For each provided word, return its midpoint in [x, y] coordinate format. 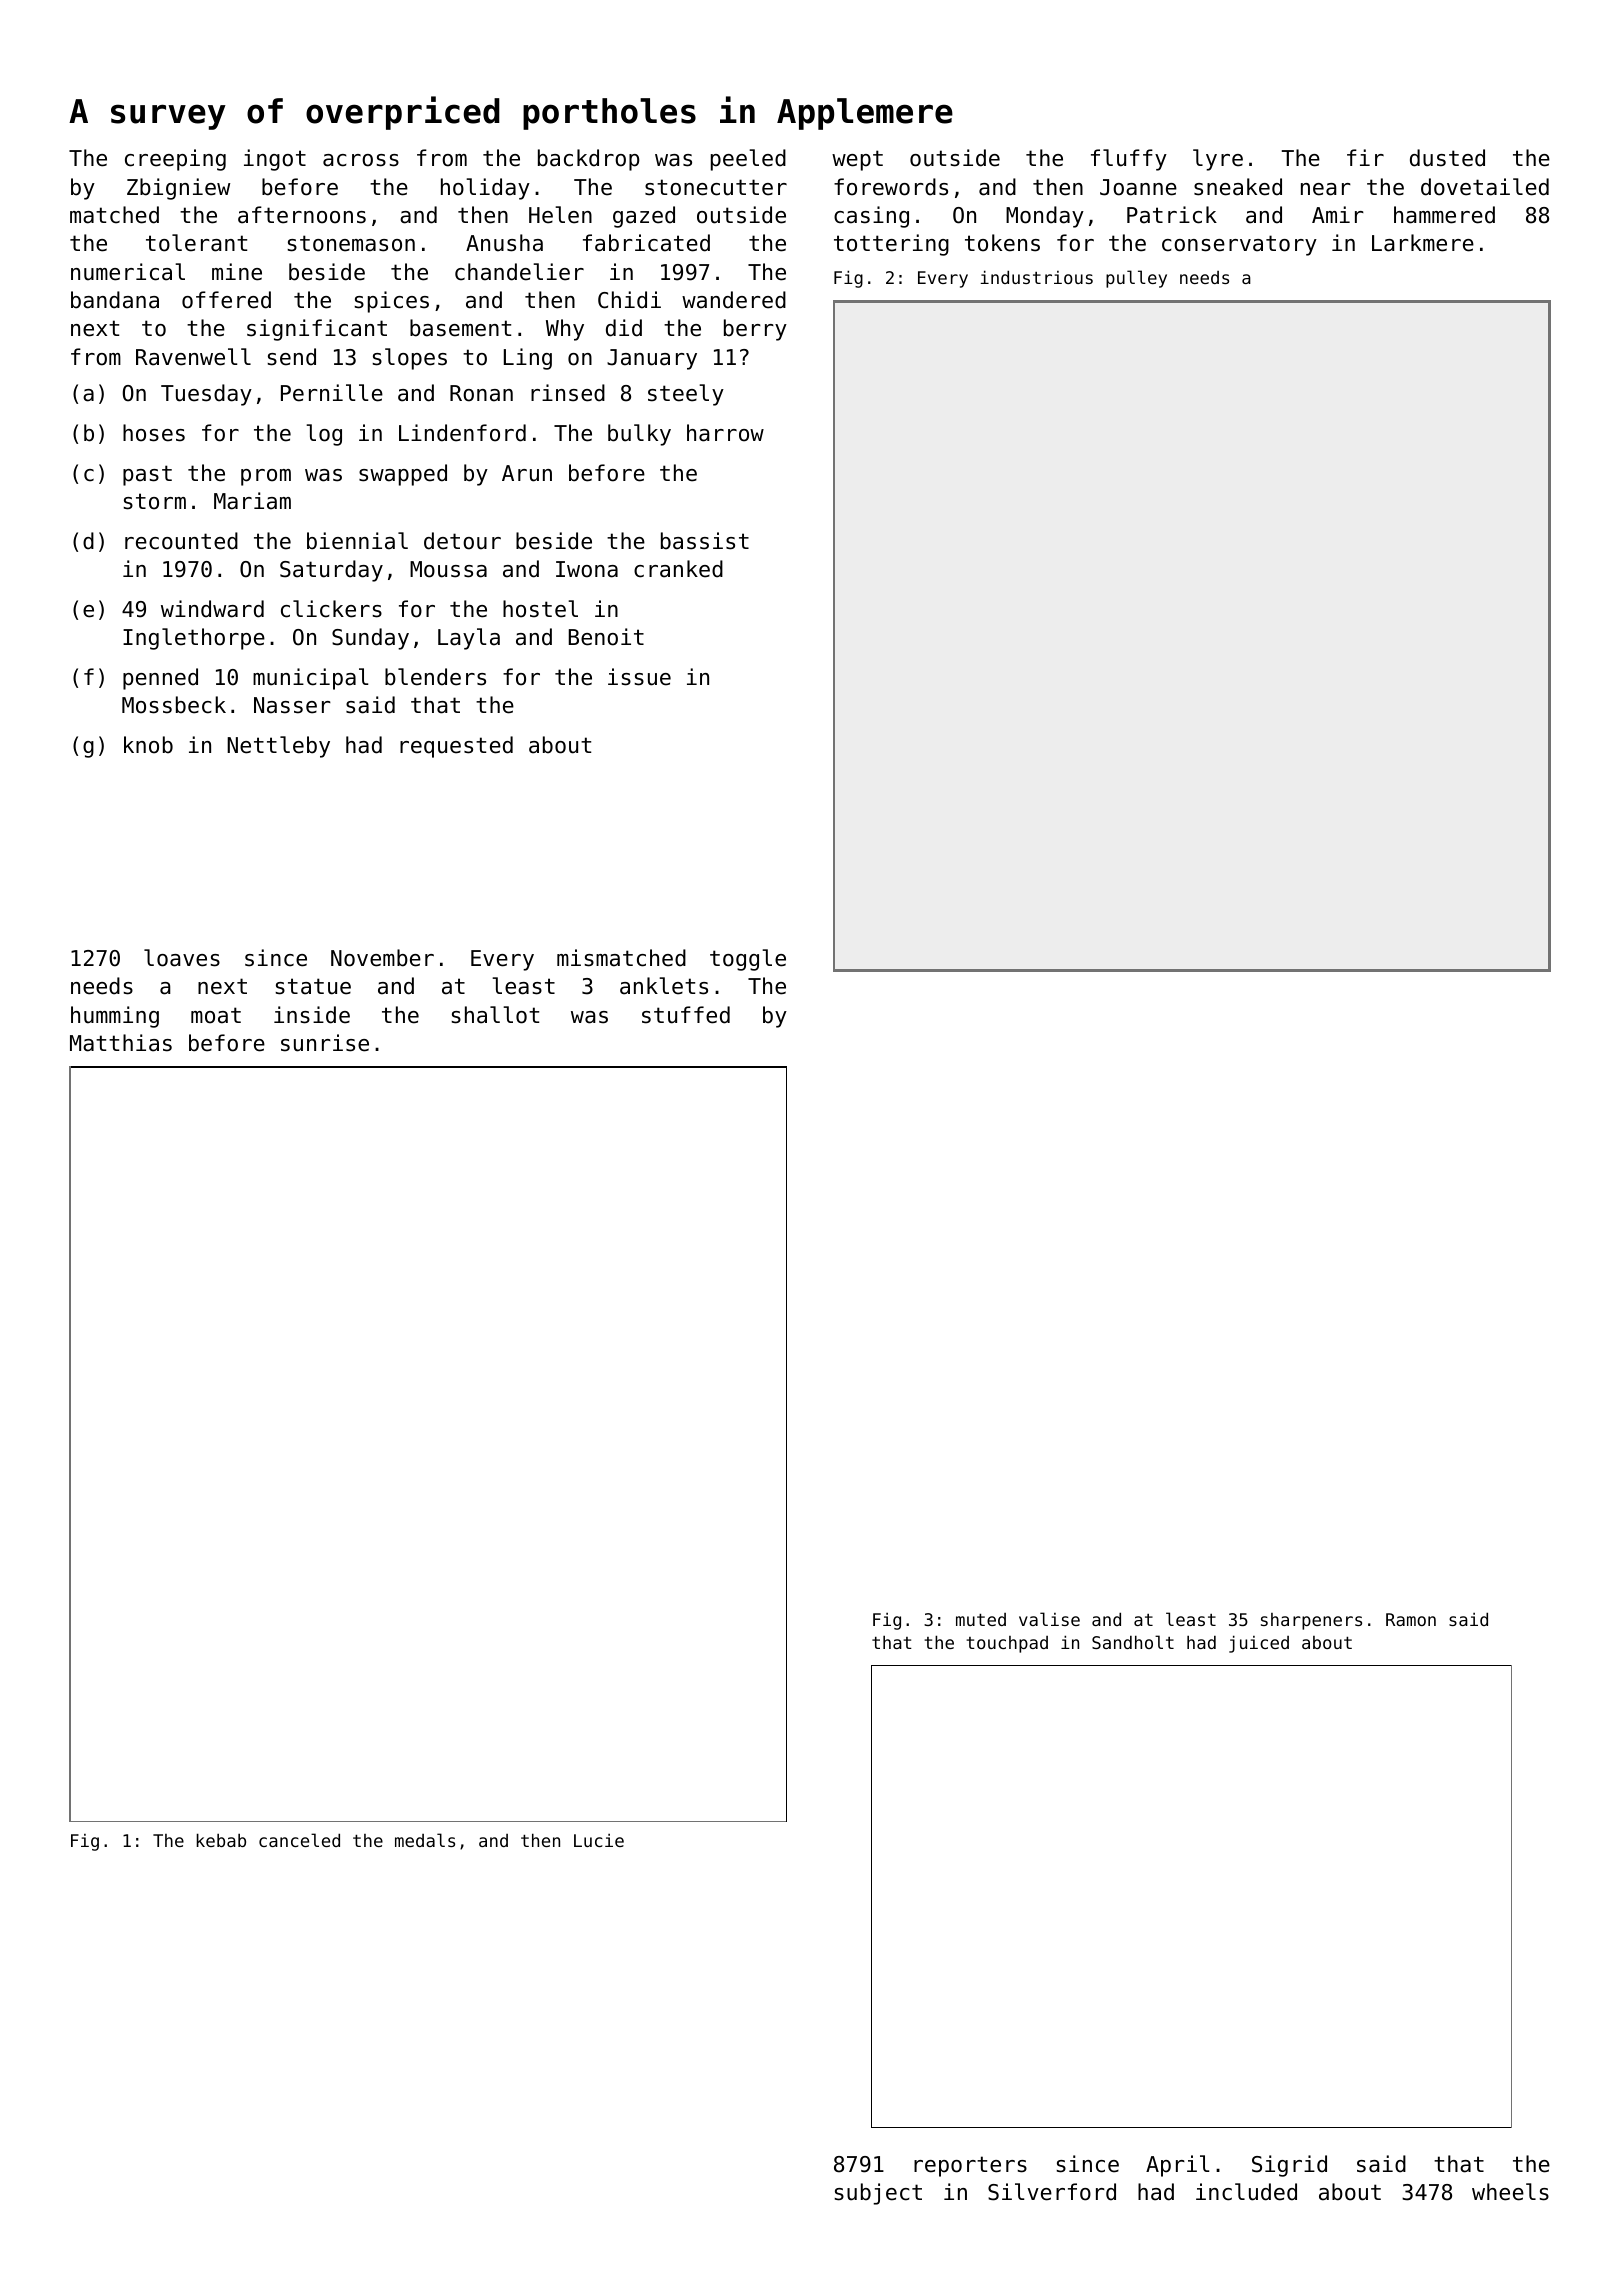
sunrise [325, 1043]
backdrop [589, 160]
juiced [1259, 1644]
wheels [1510, 2192]
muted [981, 1619]
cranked [678, 569]
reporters [970, 2166]
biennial [357, 541]
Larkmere [1423, 243]
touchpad [1007, 1644]
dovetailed [1485, 187]
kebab [221, 1840]
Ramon [1411, 1619]
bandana [115, 300]
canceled [299, 1840]
